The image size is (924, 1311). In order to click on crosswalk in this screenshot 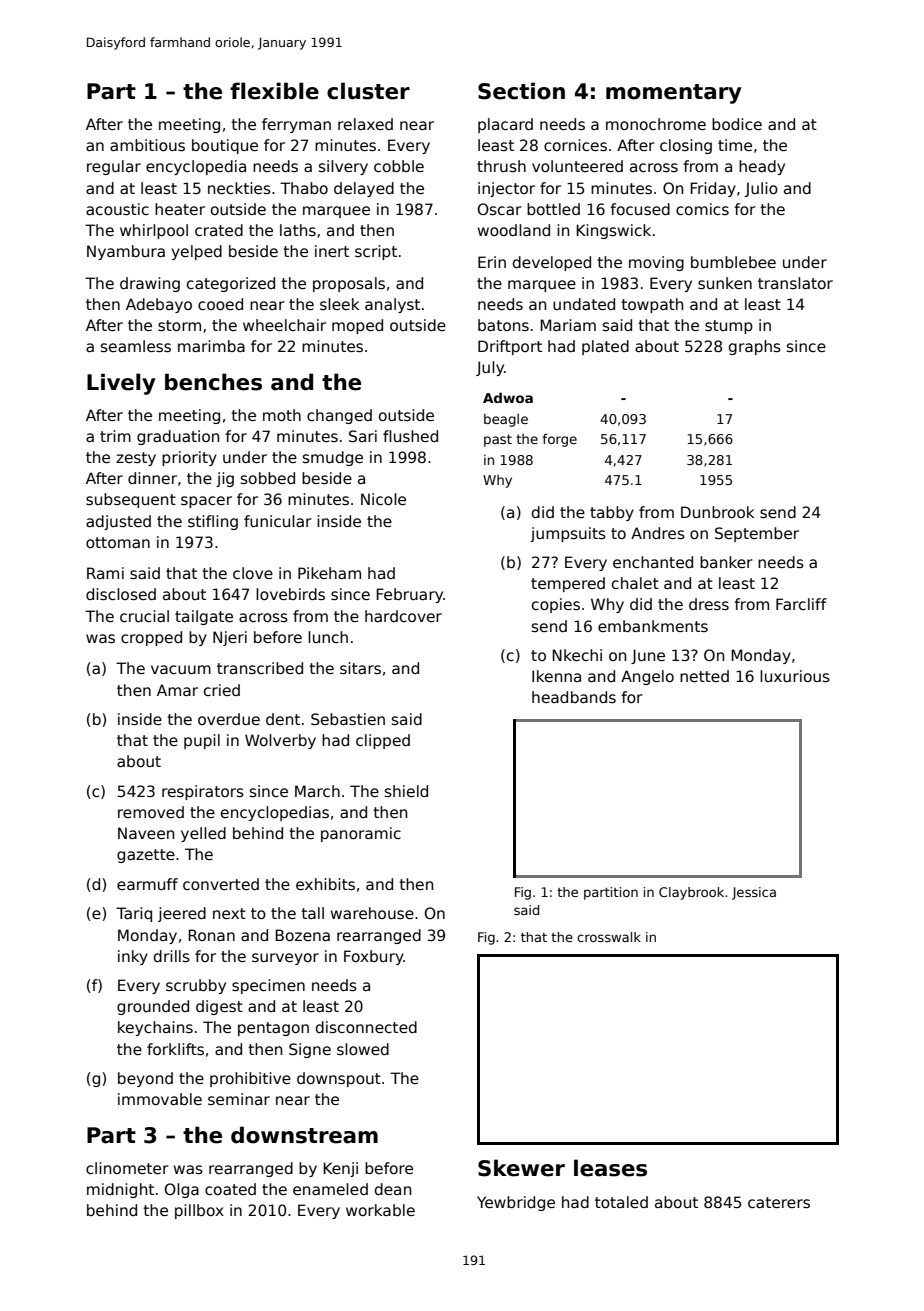, I will do `click(609, 937)`.
